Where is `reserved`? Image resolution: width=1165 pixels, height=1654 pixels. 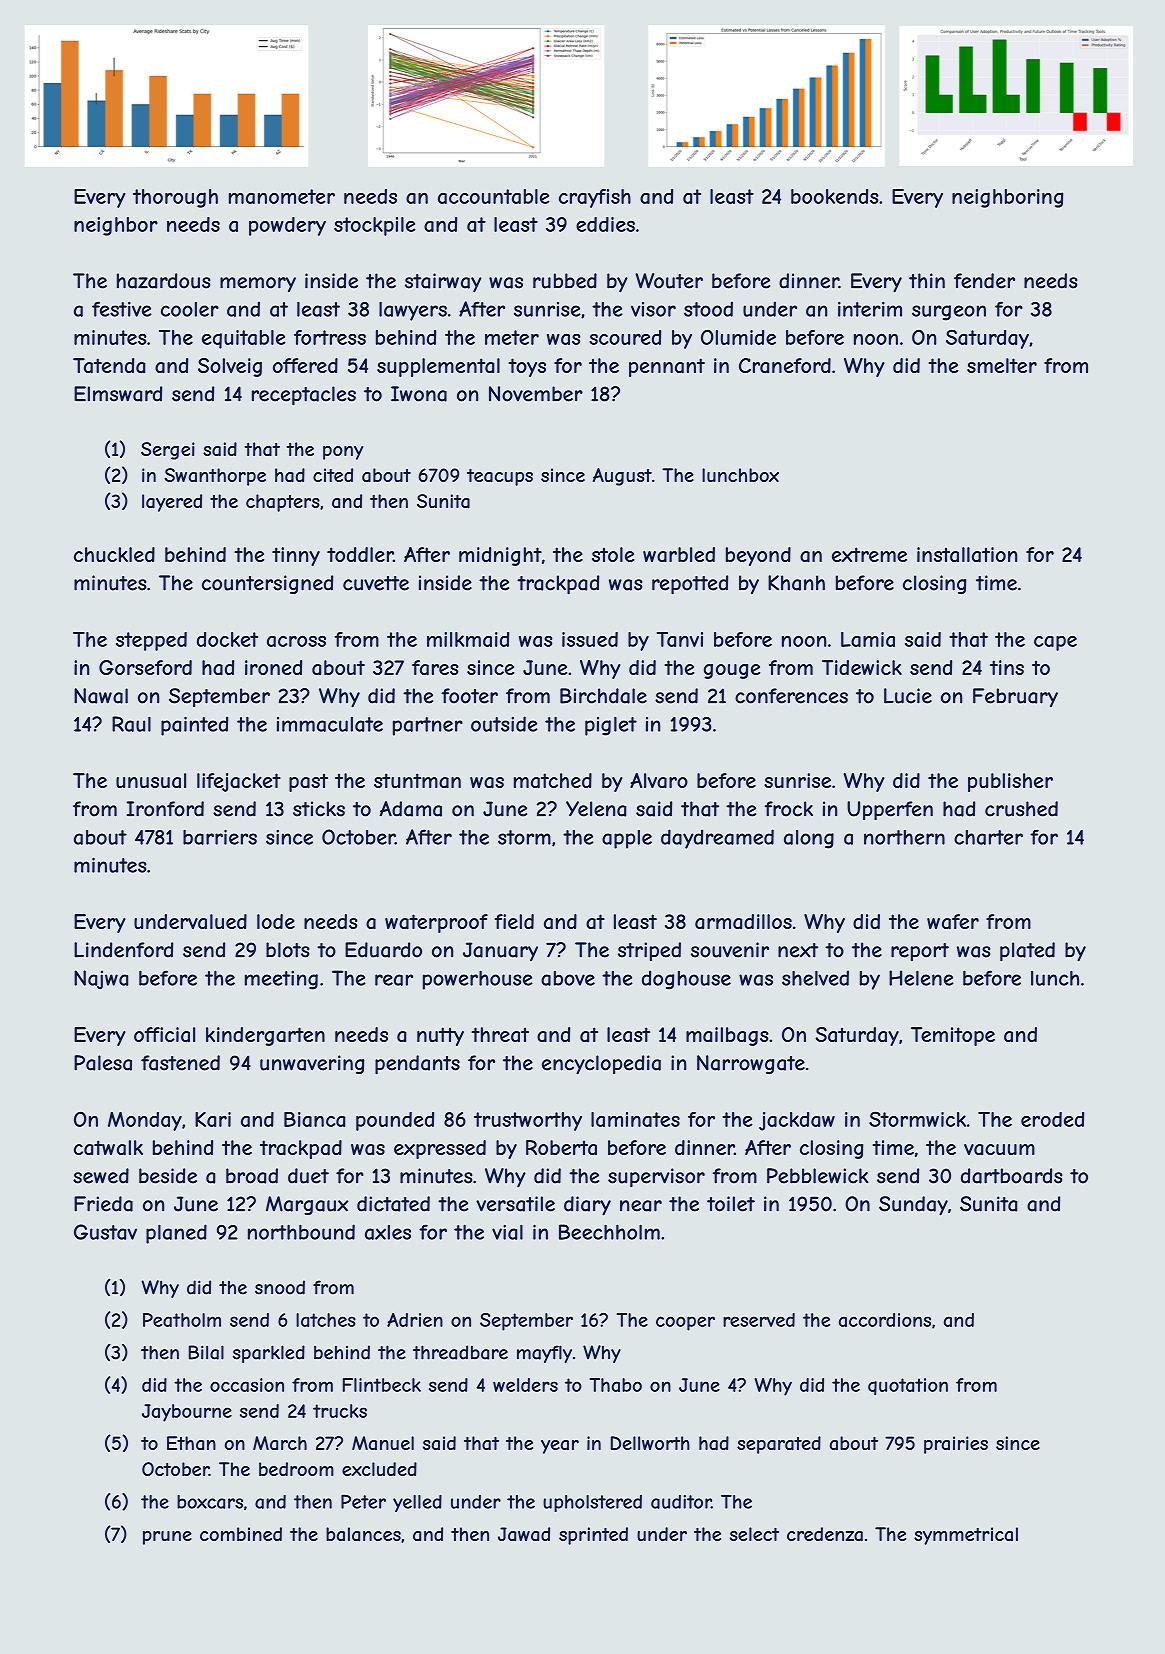
reserved is located at coordinates (759, 1320).
